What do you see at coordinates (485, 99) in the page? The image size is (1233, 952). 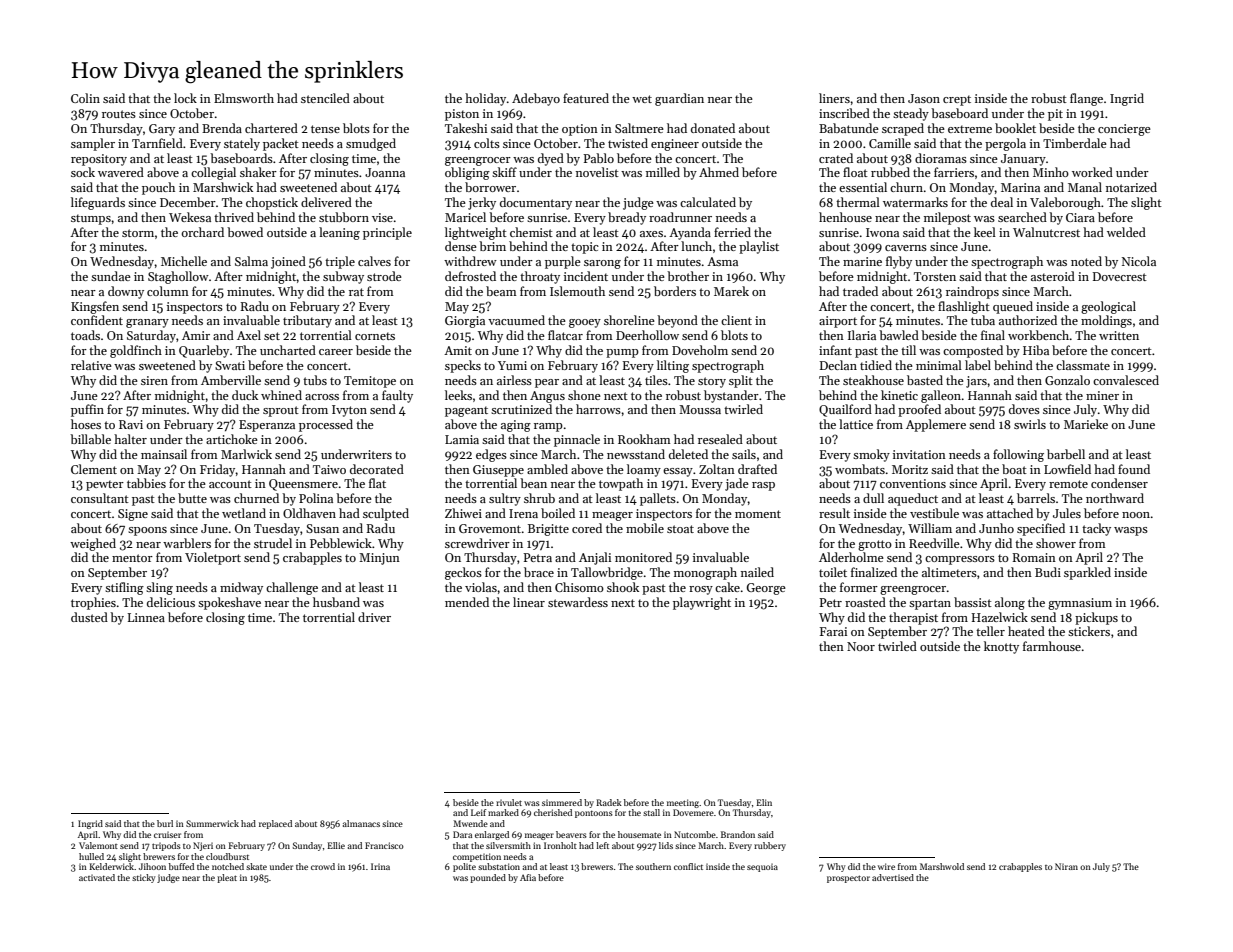 I see `holiday` at bounding box center [485, 99].
